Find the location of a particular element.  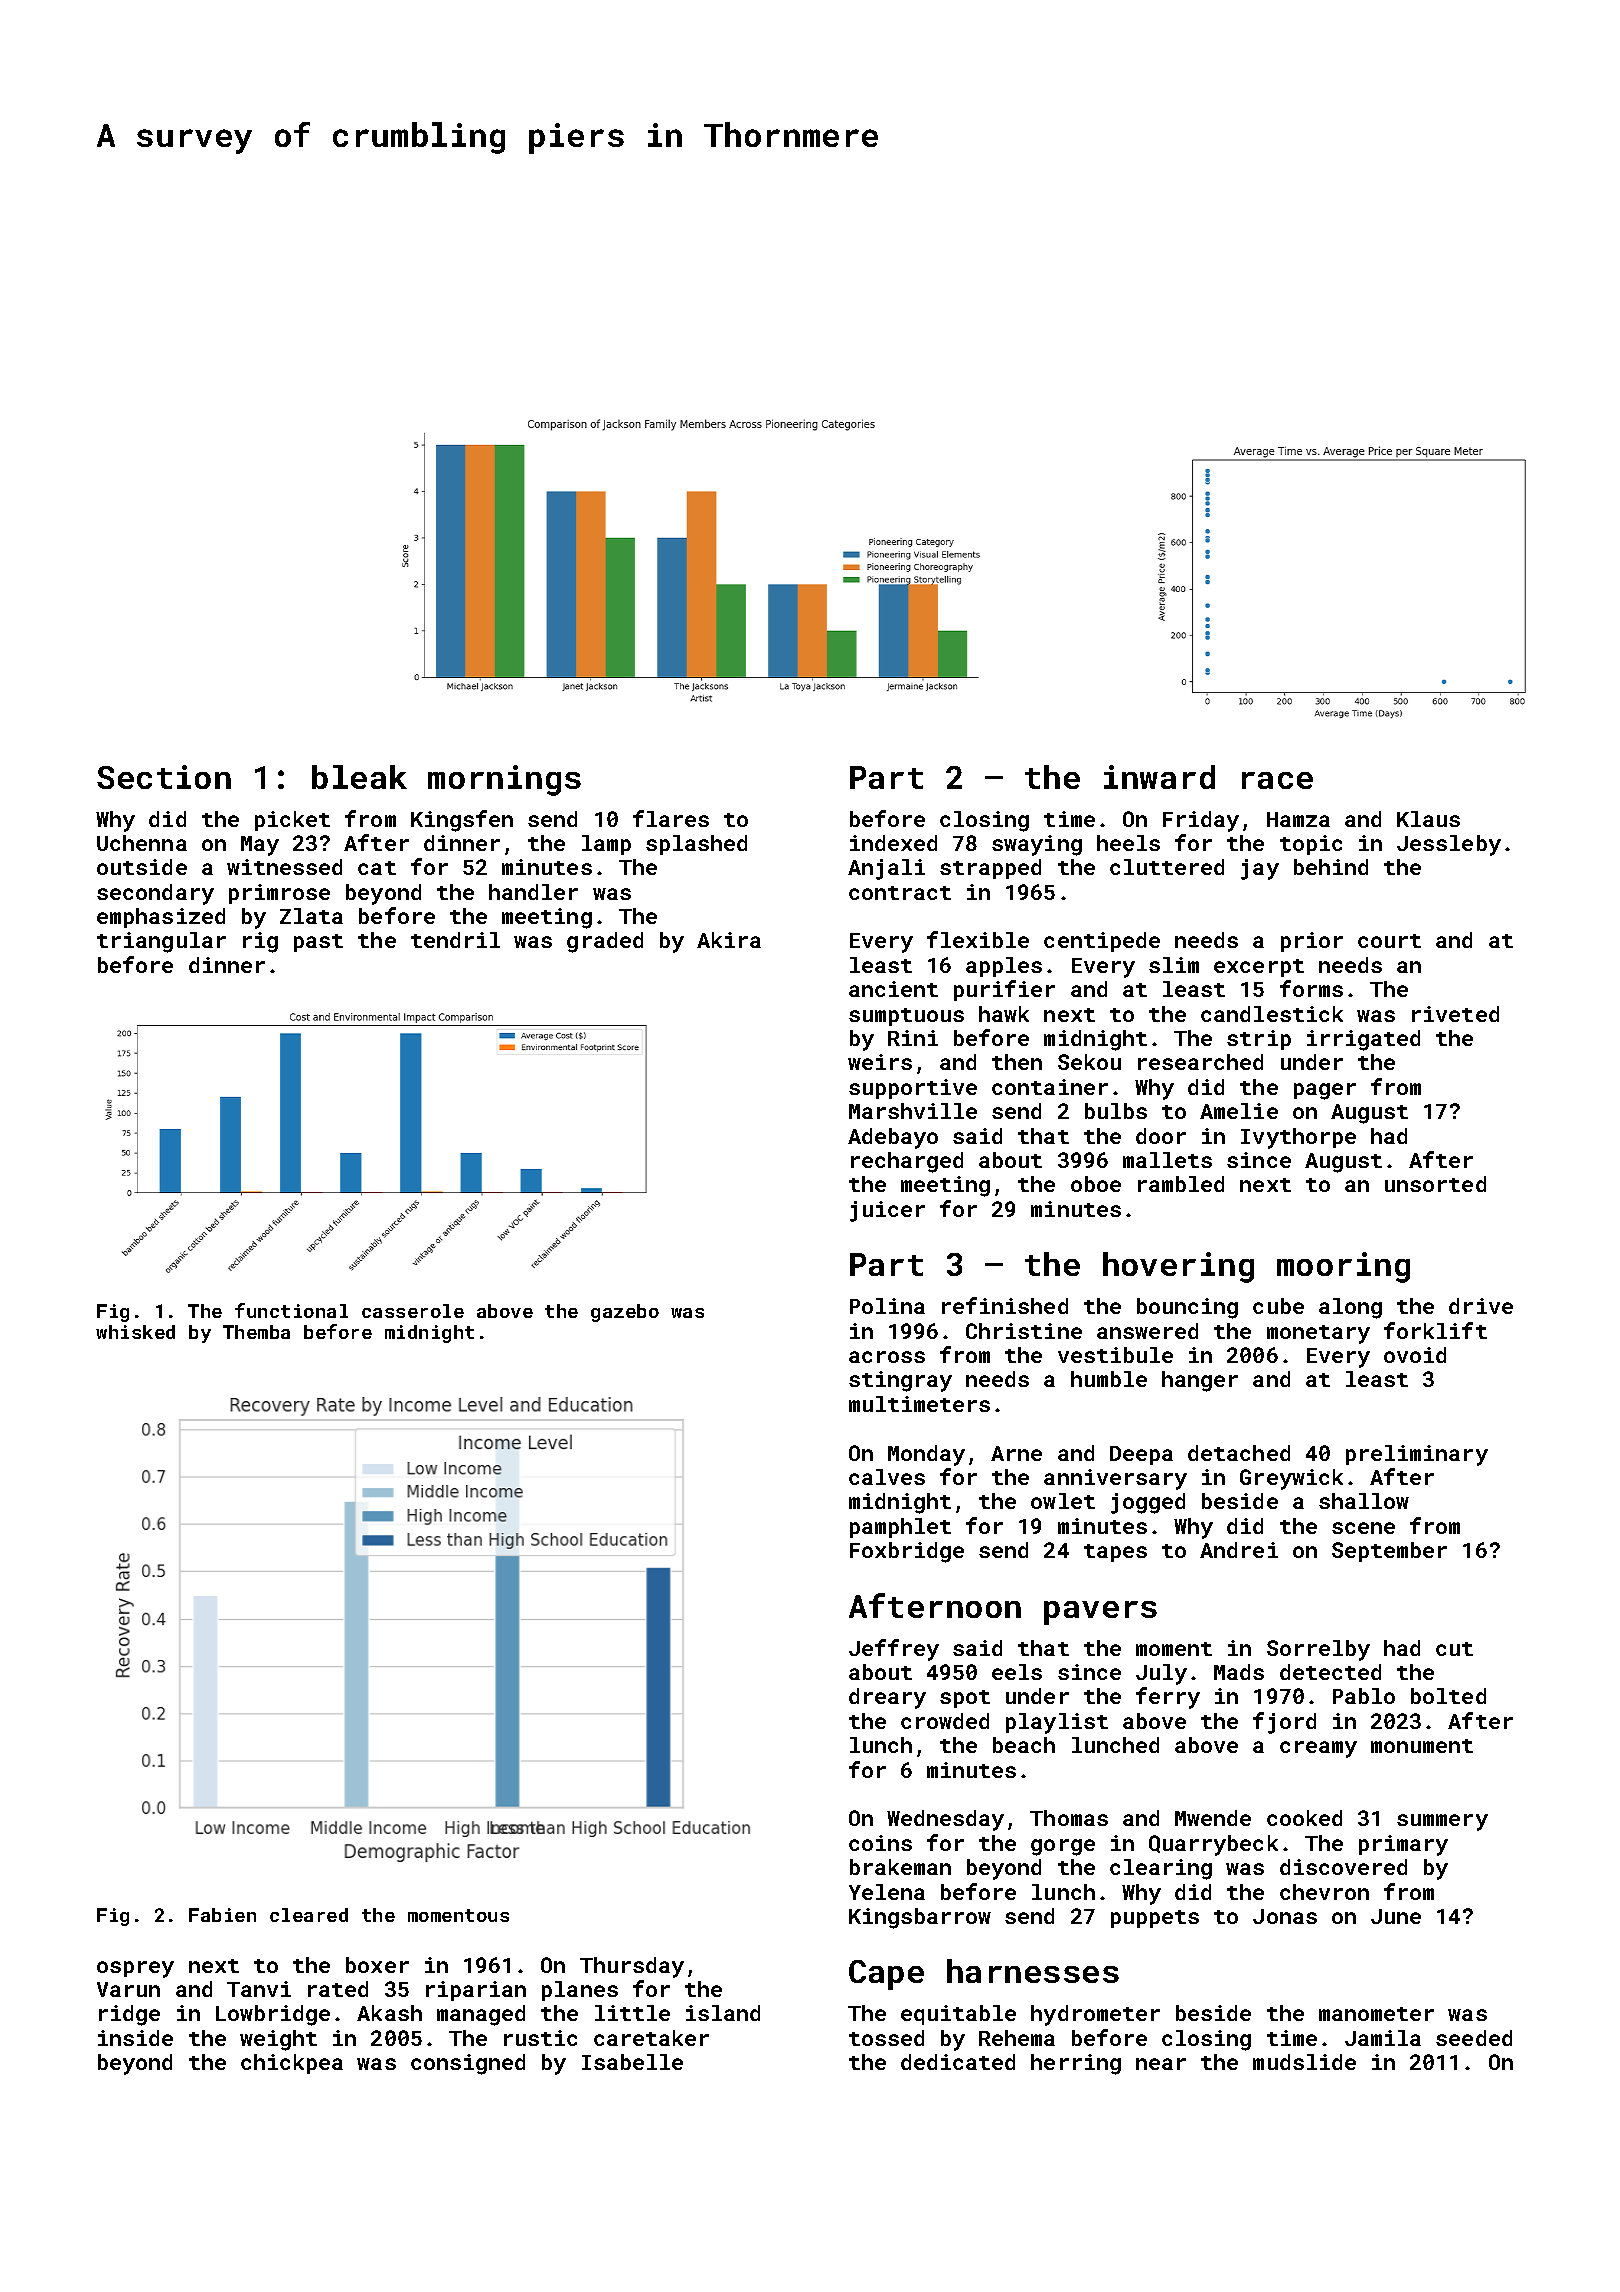

Fabien is located at coordinates (222, 1915).
